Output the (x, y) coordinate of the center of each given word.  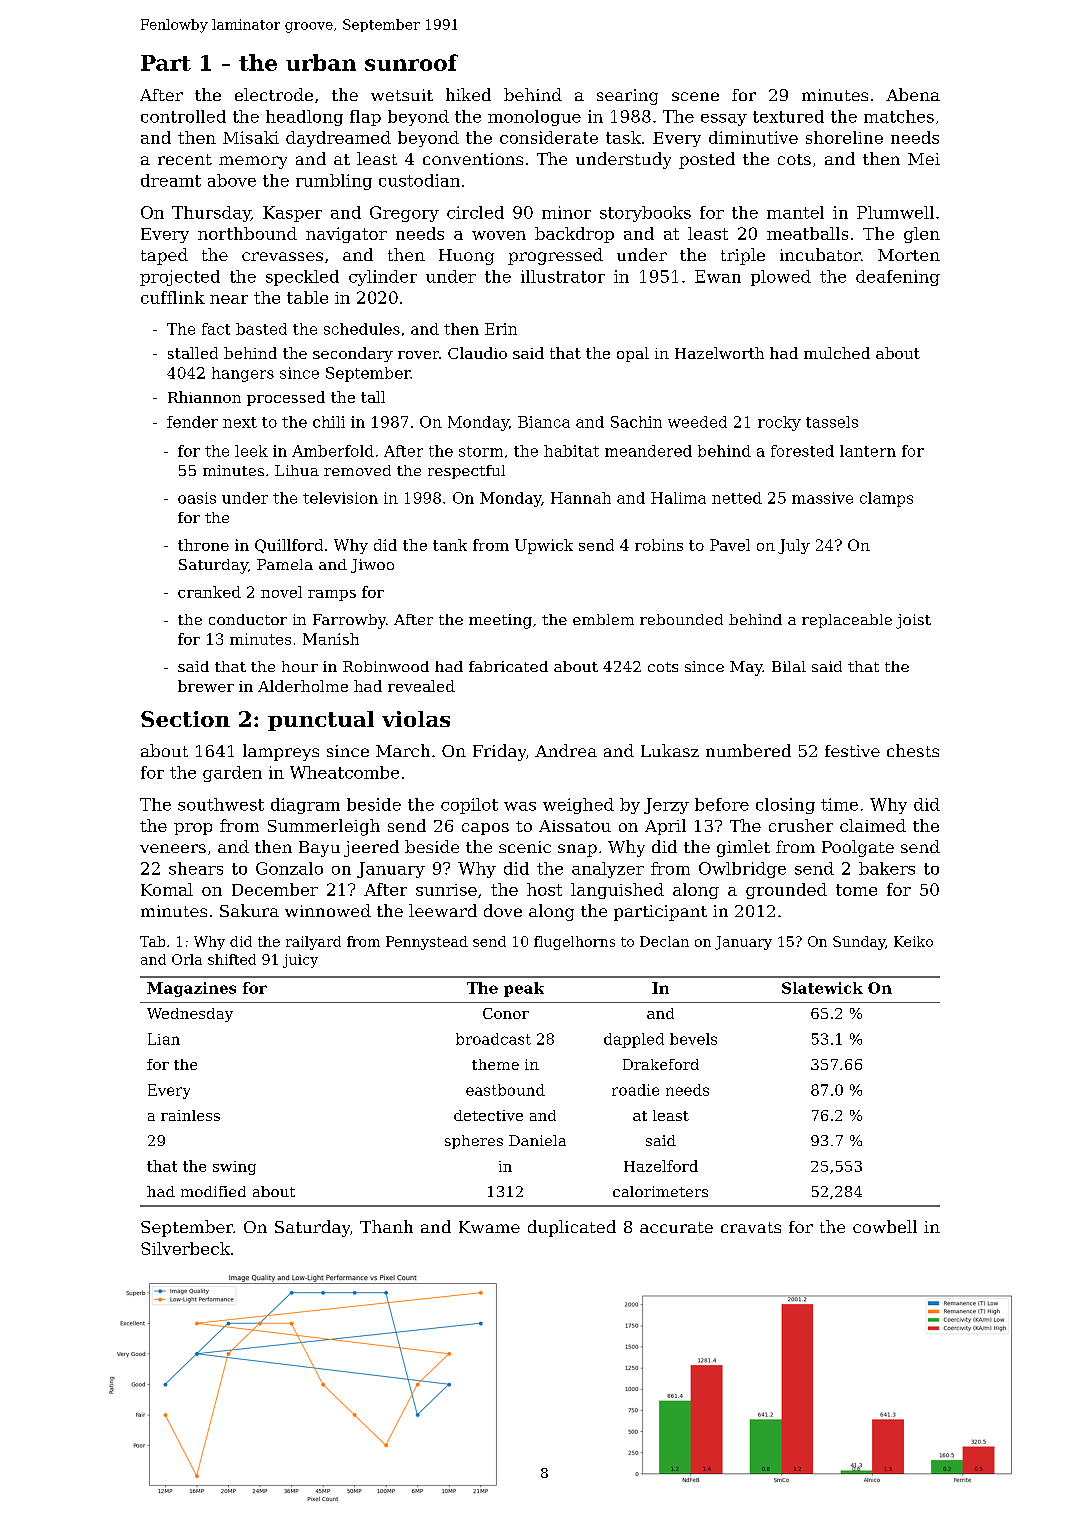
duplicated (572, 1228)
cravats (751, 1227)
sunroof (411, 62)
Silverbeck (185, 1248)
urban (321, 62)
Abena (913, 94)
